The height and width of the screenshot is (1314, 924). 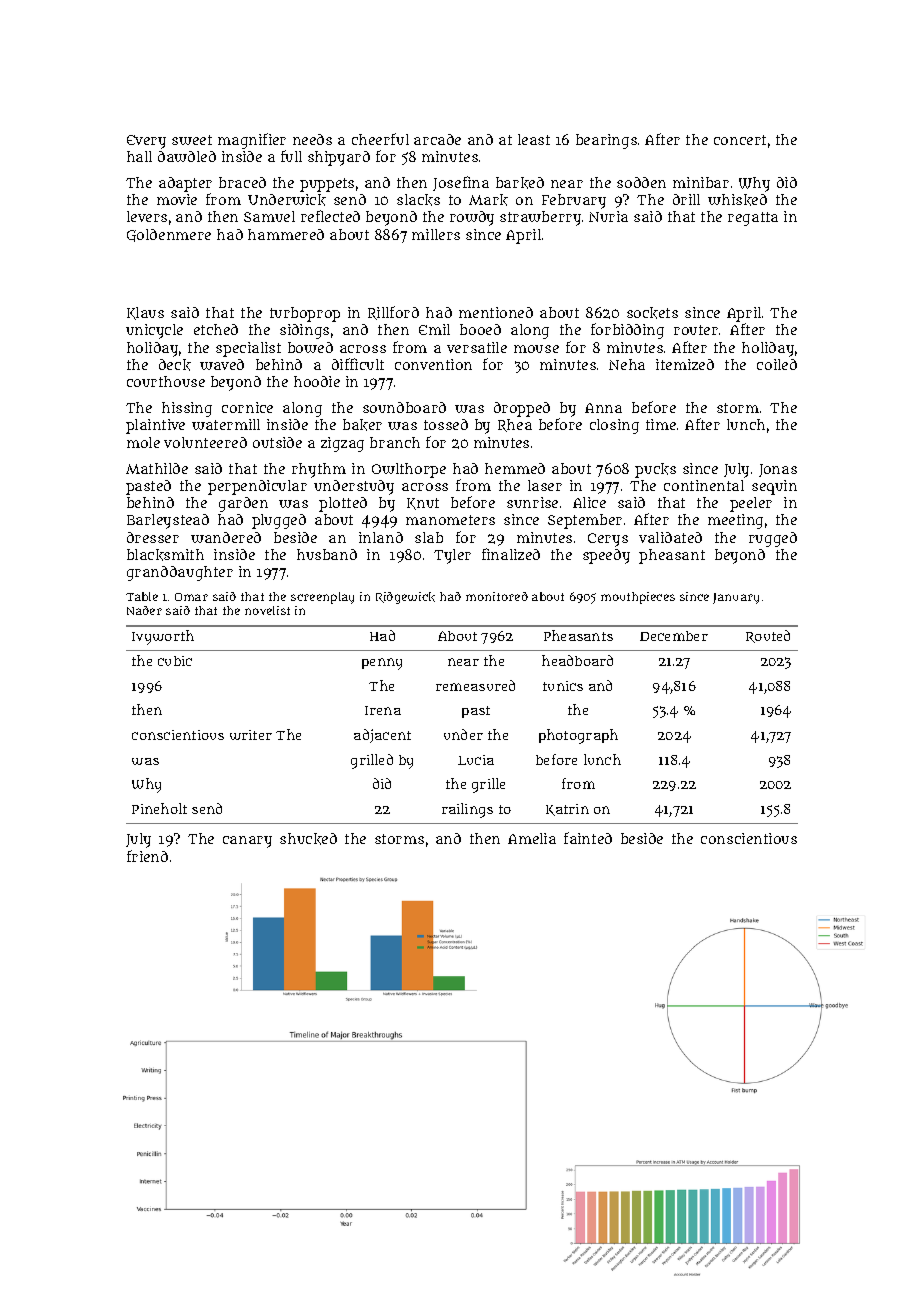 I want to click on Pineholt, so click(x=159, y=808).
